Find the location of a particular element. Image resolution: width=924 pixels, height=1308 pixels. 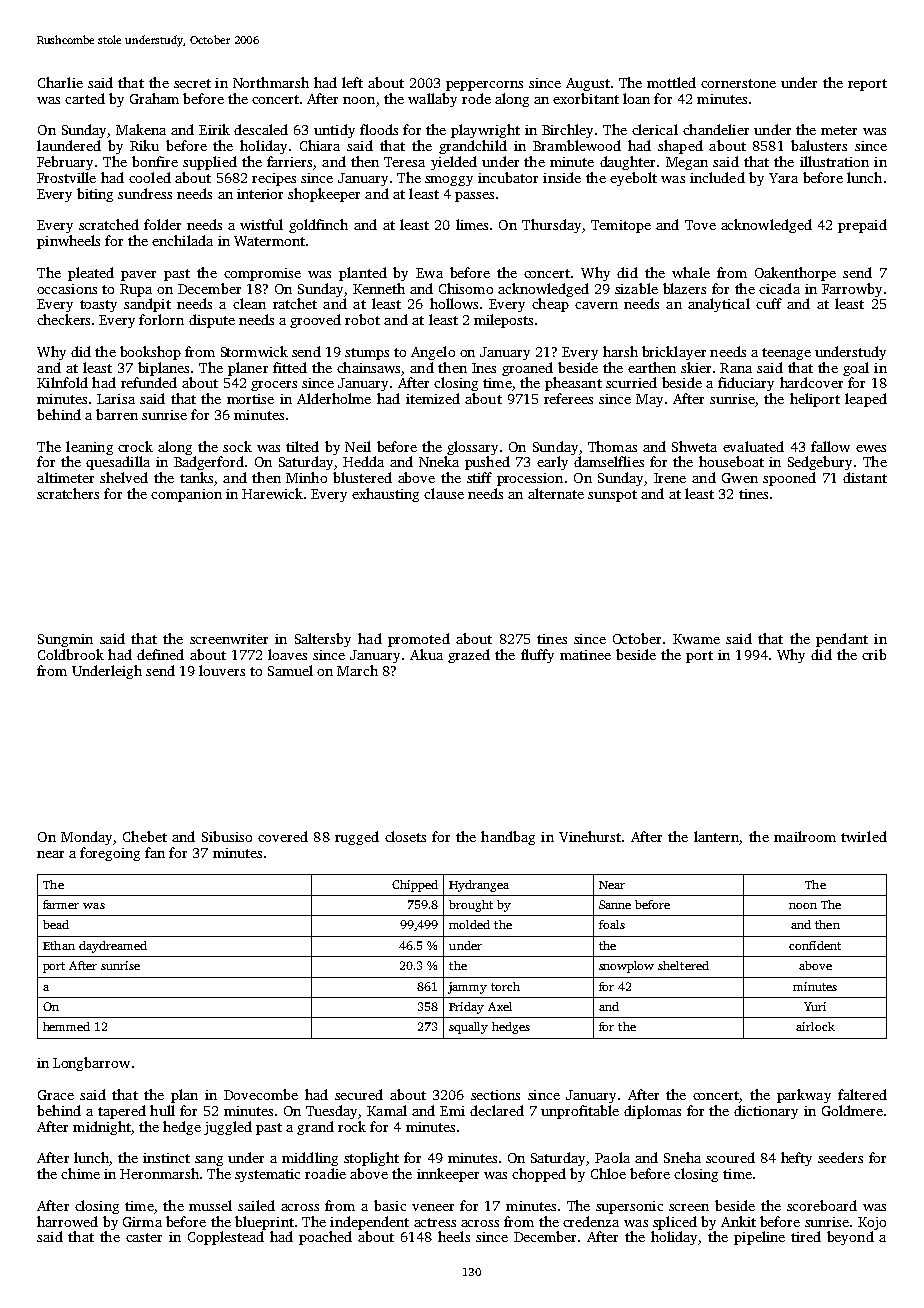

carted is located at coordinates (85, 98).
